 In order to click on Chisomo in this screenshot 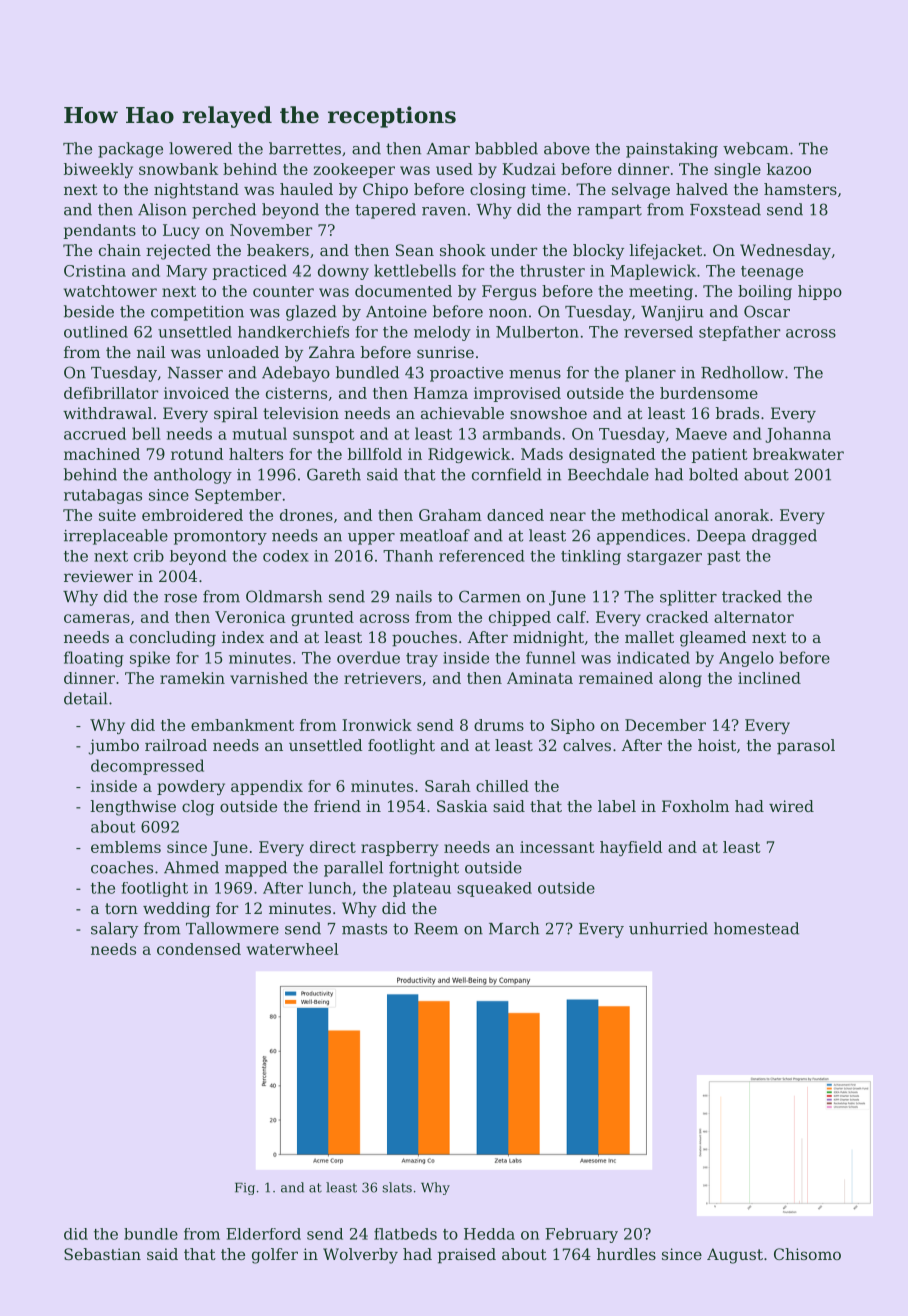, I will do `click(807, 1254)`.
